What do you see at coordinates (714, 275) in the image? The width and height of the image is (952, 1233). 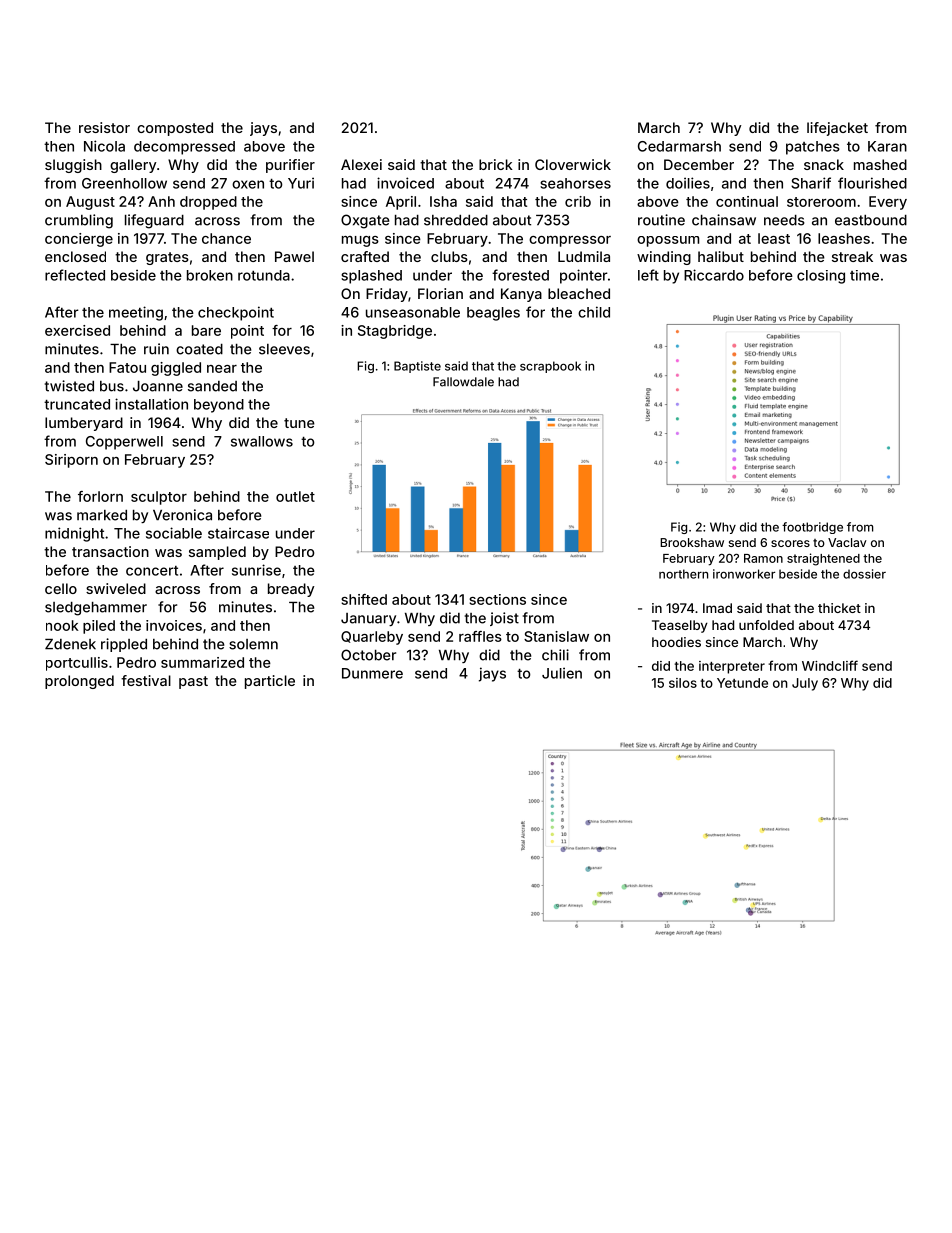 I see `Riccardo` at bounding box center [714, 275].
